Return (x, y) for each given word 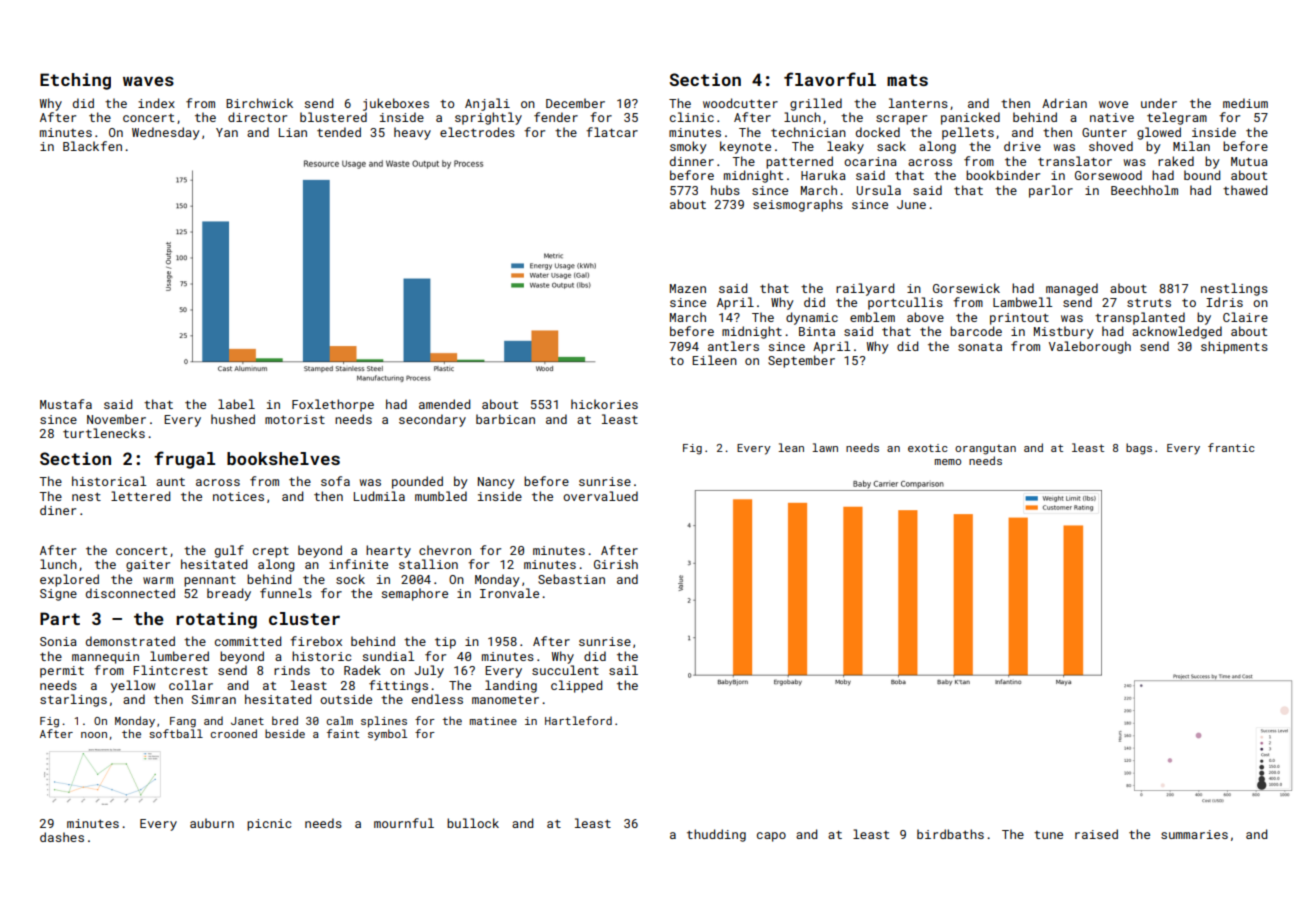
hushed (233, 419)
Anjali (487, 104)
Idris (1224, 302)
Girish (616, 564)
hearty (388, 551)
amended (444, 404)
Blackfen (92, 146)
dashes (62, 837)
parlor (1051, 191)
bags (1139, 449)
